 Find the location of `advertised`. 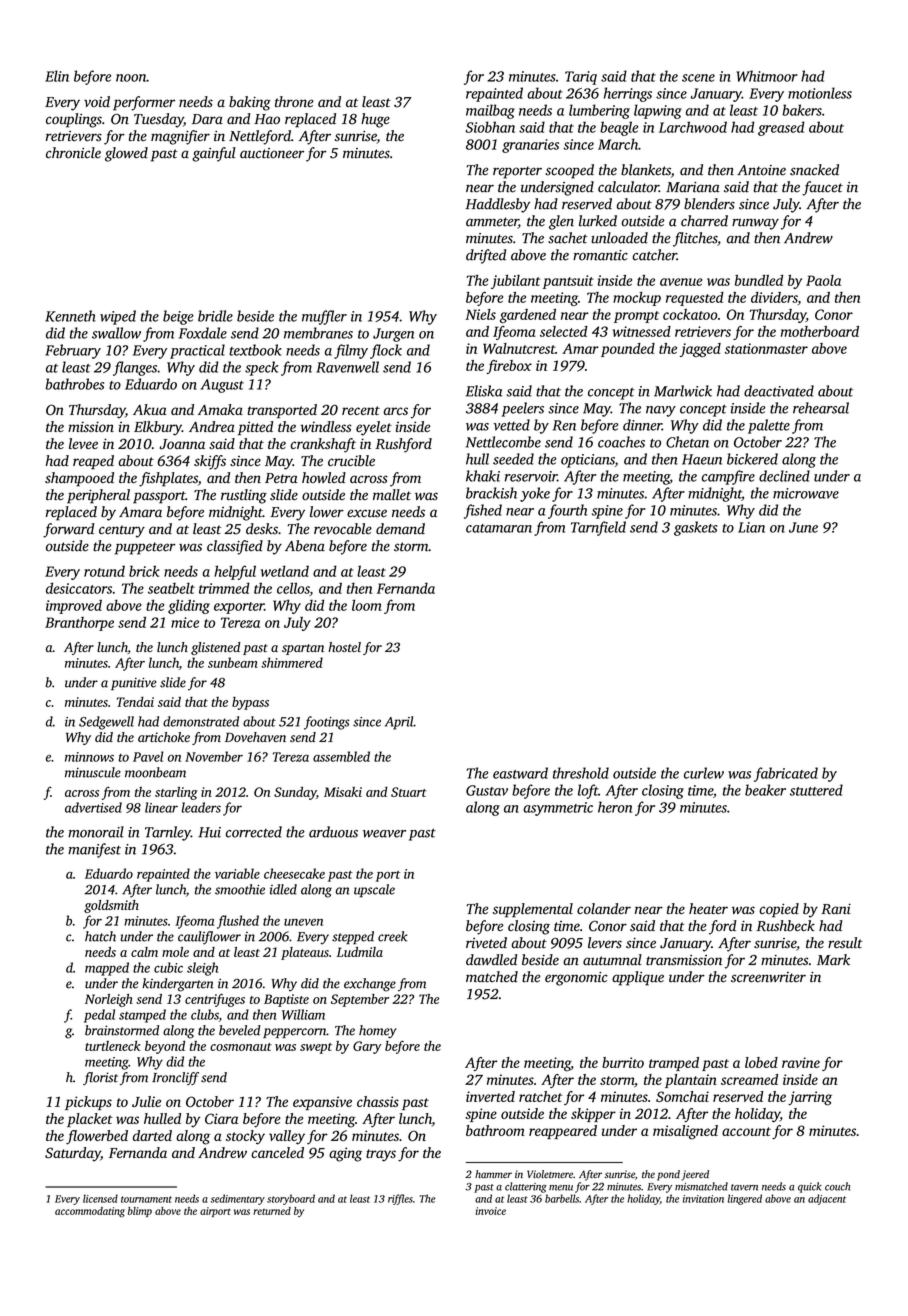

advertised is located at coordinates (93, 807).
